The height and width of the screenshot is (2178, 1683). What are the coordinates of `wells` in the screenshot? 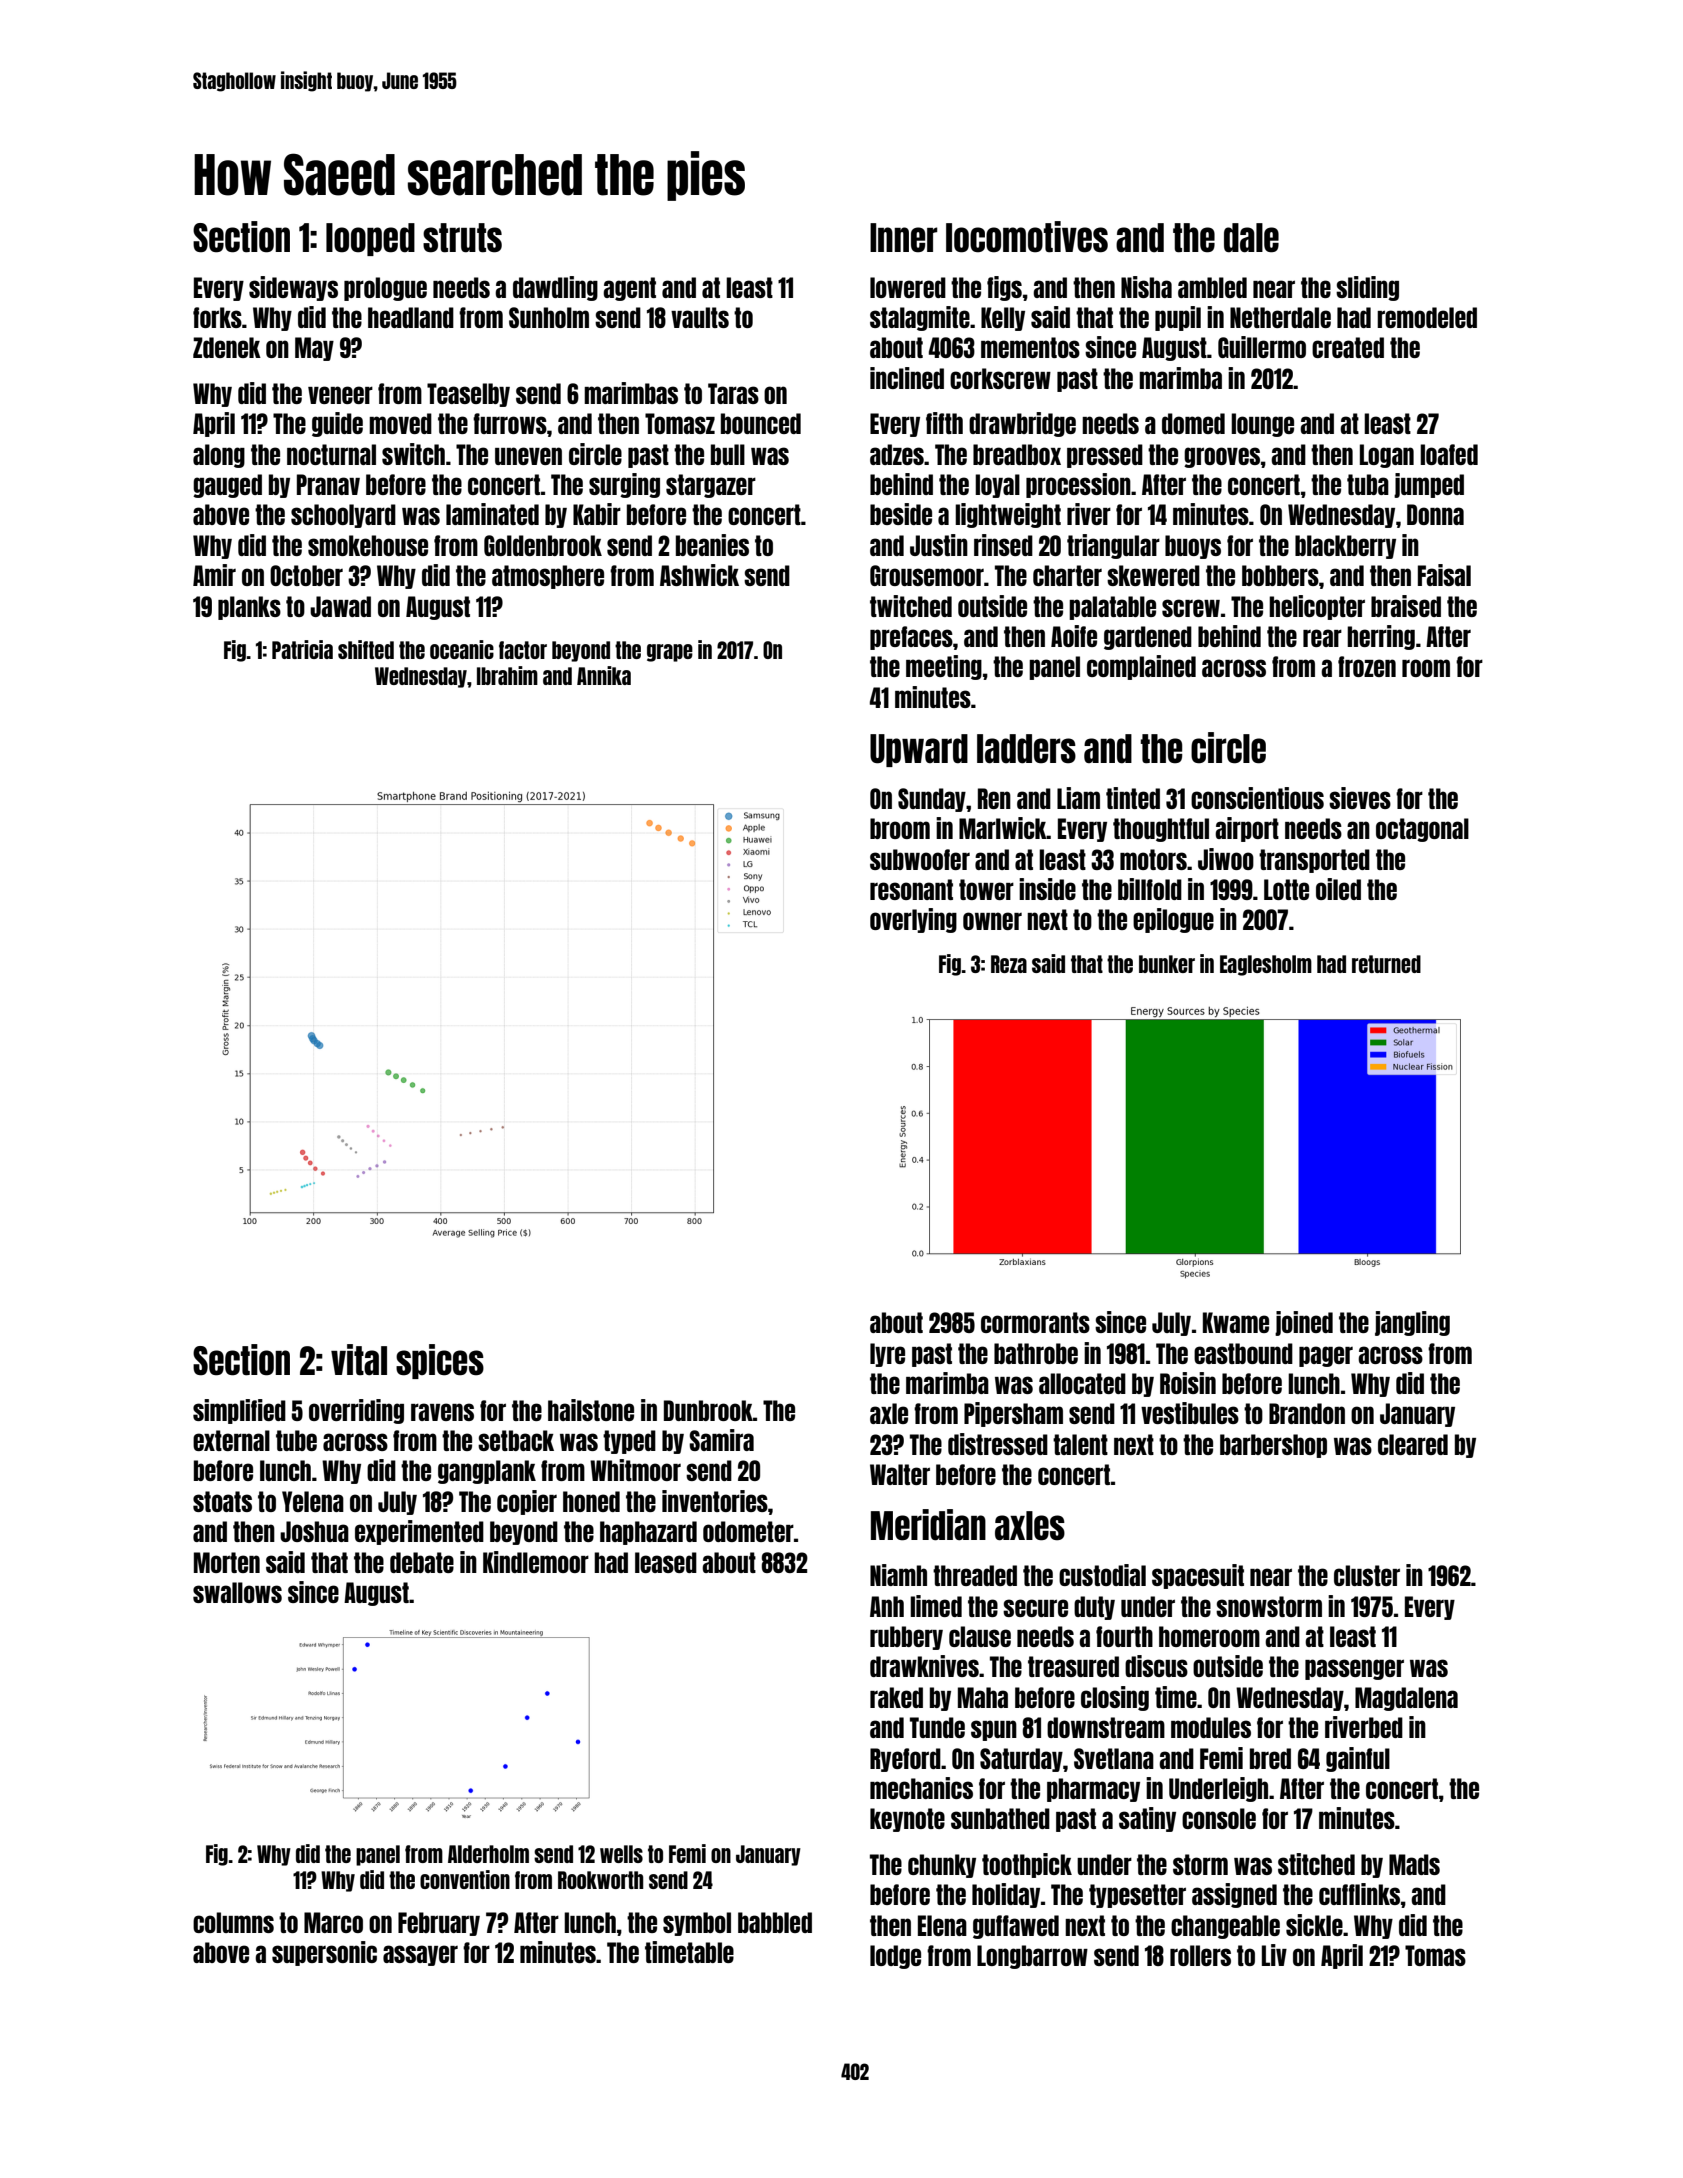 It's located at (621, 1854).
